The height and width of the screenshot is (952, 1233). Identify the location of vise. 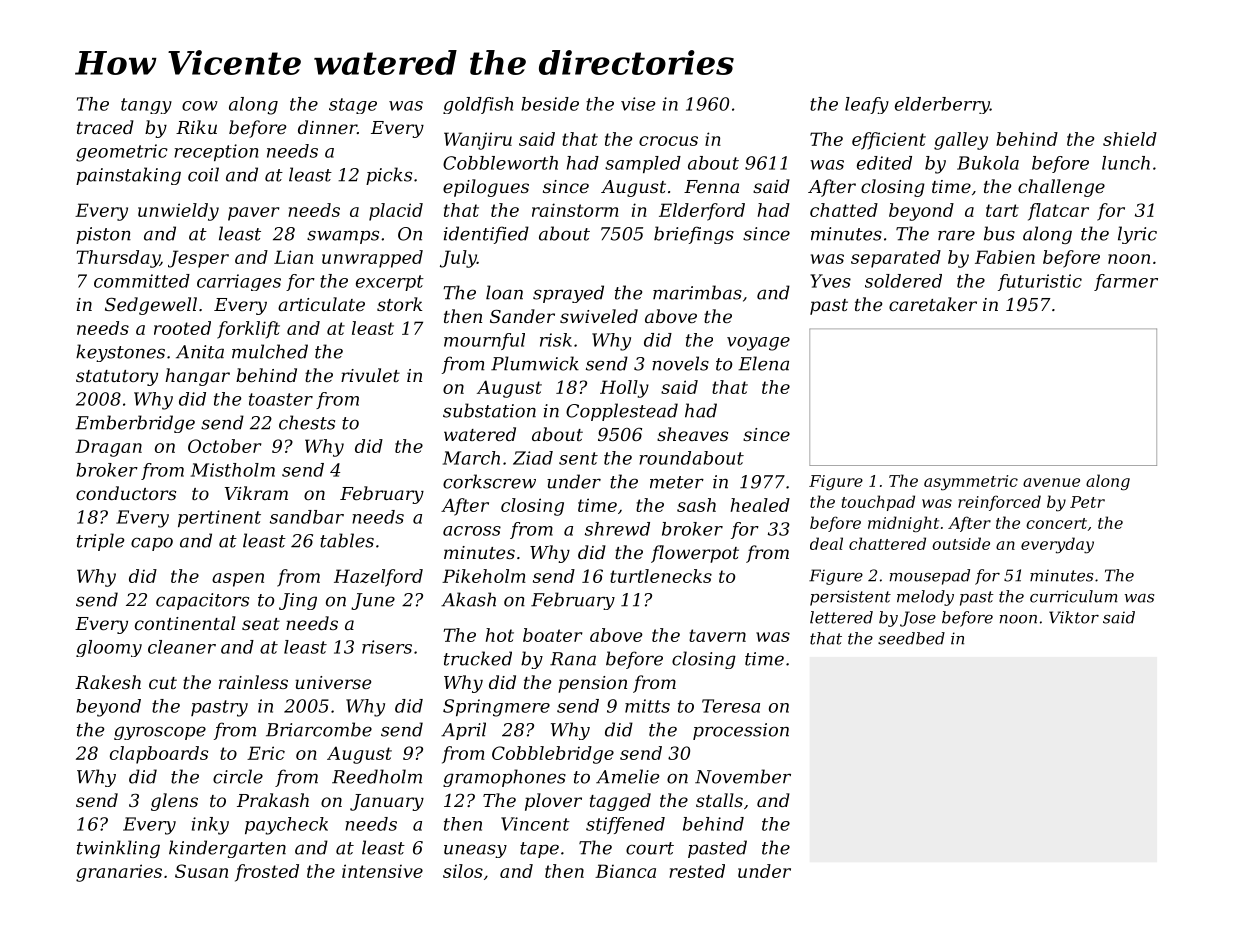
(638, 104).
